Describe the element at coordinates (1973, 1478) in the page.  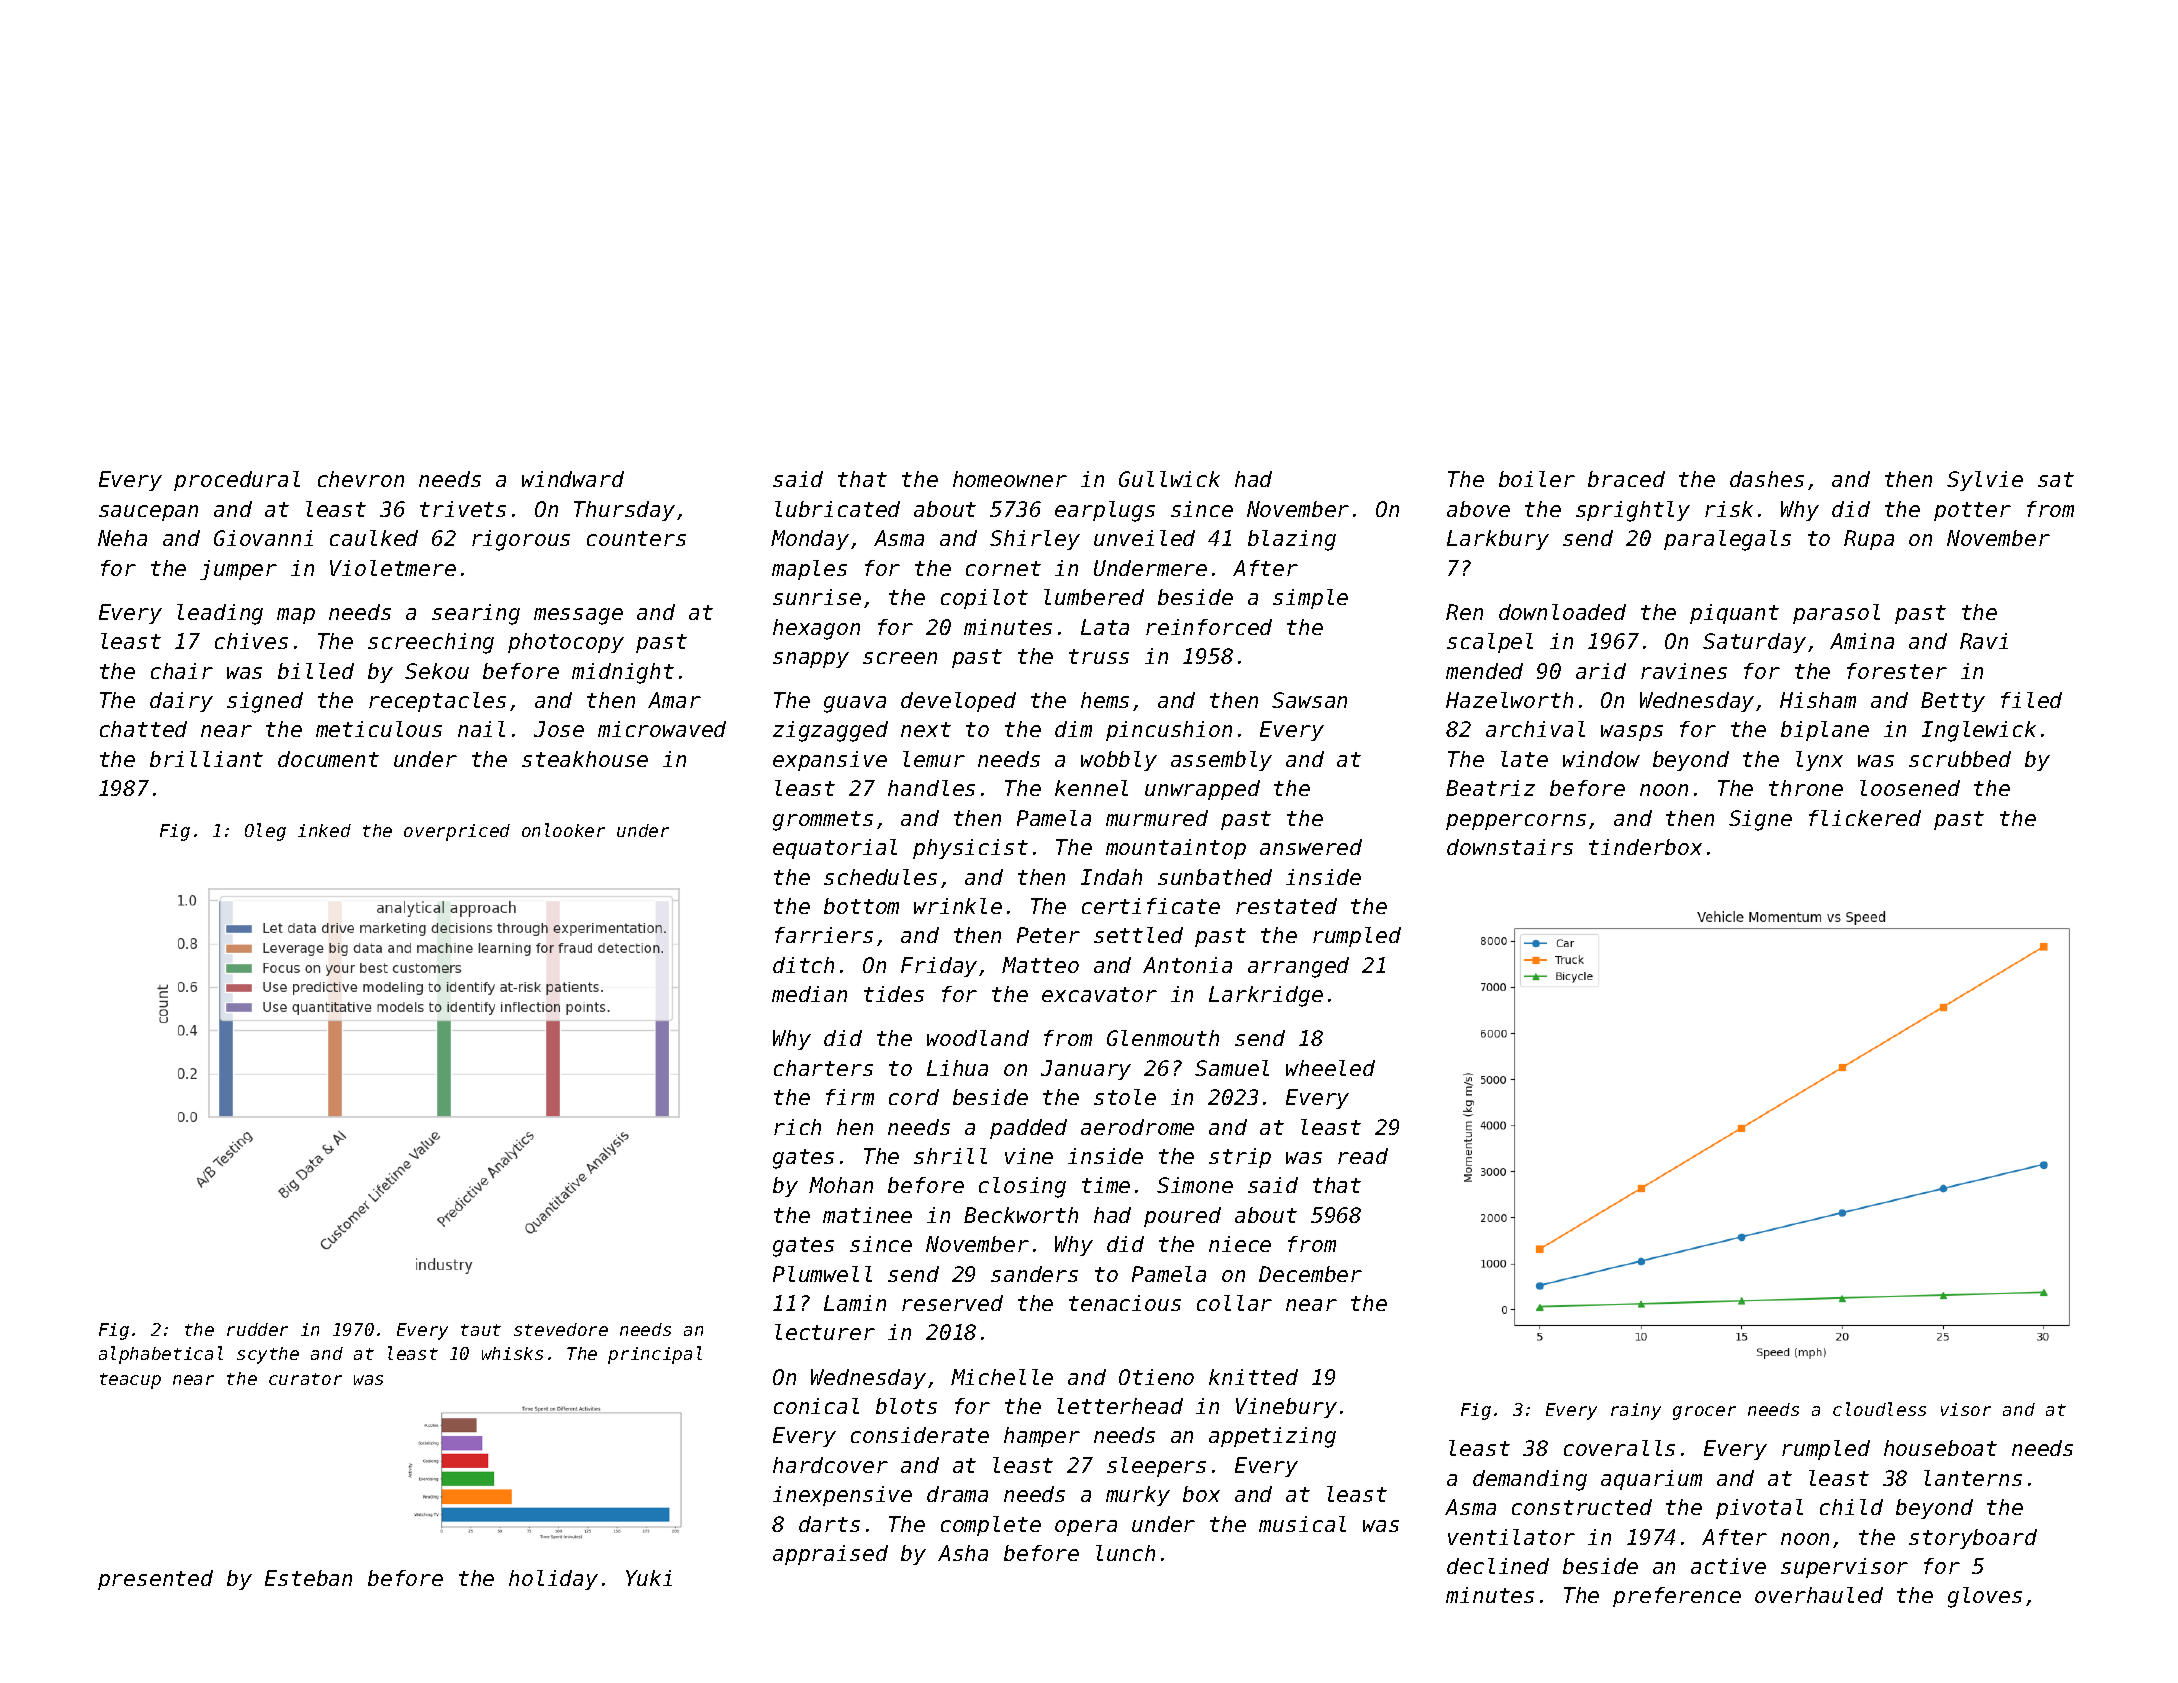
I see `lanterns` at that location.
